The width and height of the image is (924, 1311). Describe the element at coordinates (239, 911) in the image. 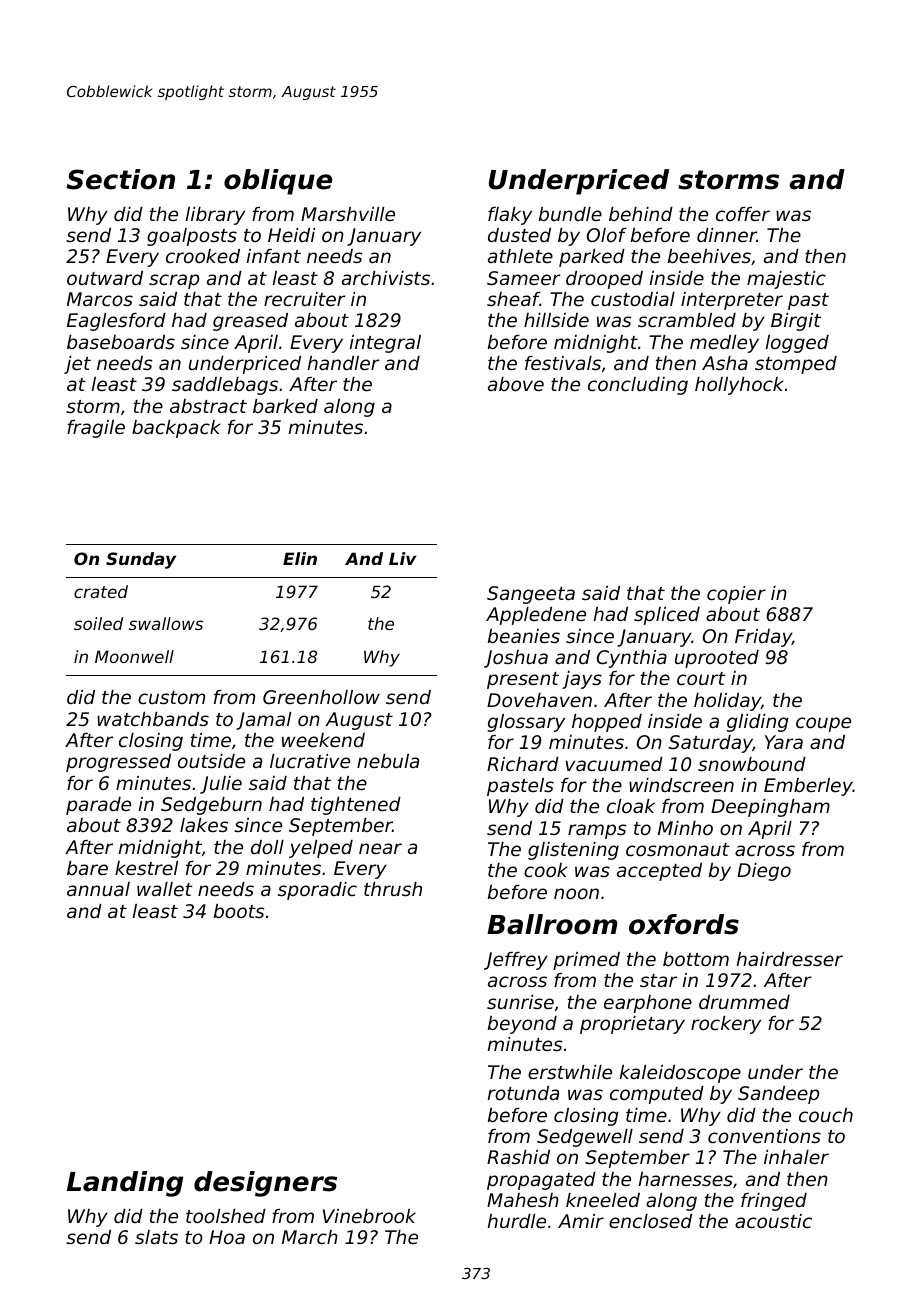

I see `boots` at that location.
